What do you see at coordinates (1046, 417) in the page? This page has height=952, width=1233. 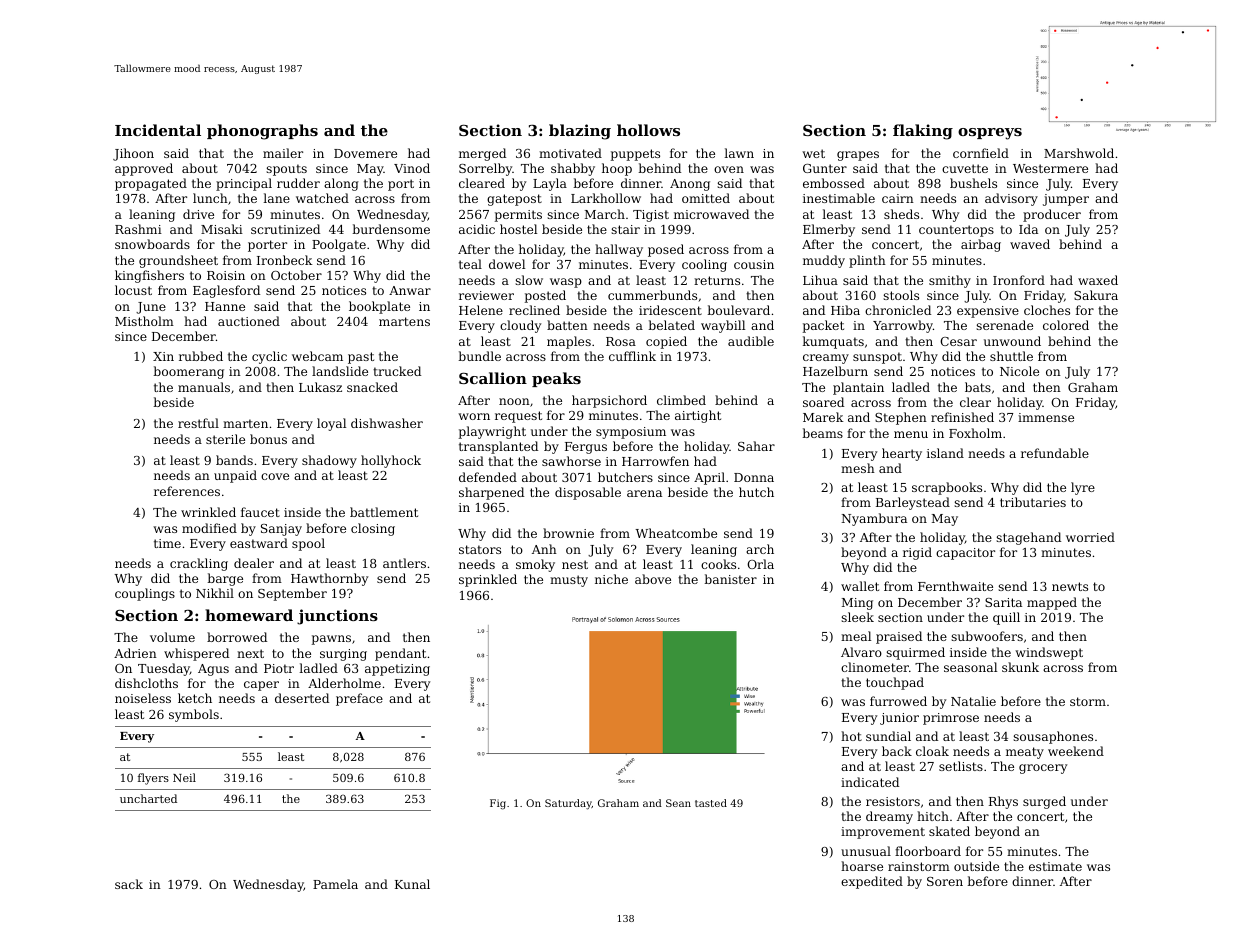 I see `immense` at bounding box center [1046, 417].
